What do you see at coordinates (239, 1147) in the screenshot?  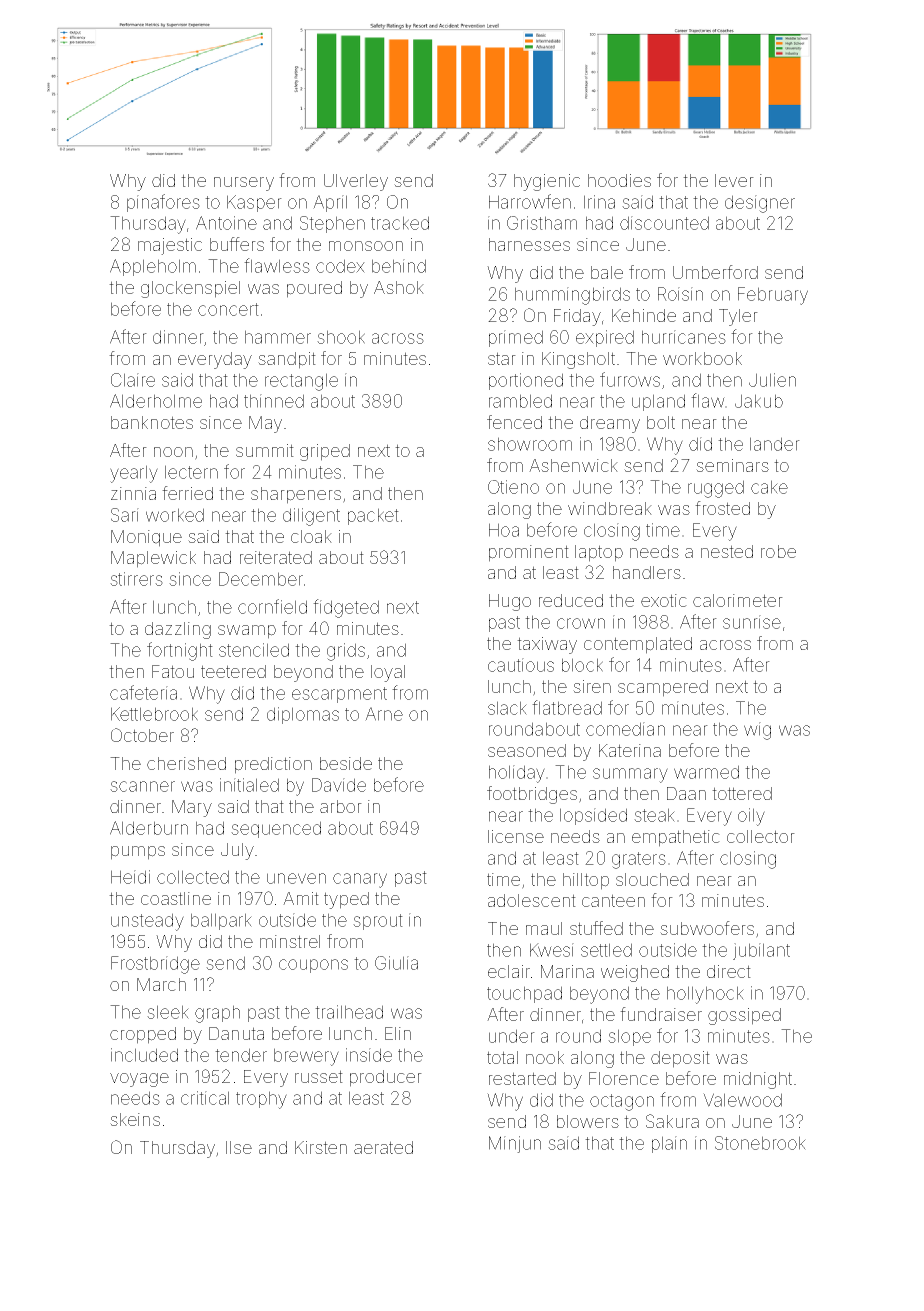 I see `Ilse` at bounding box center [239, 1147].
